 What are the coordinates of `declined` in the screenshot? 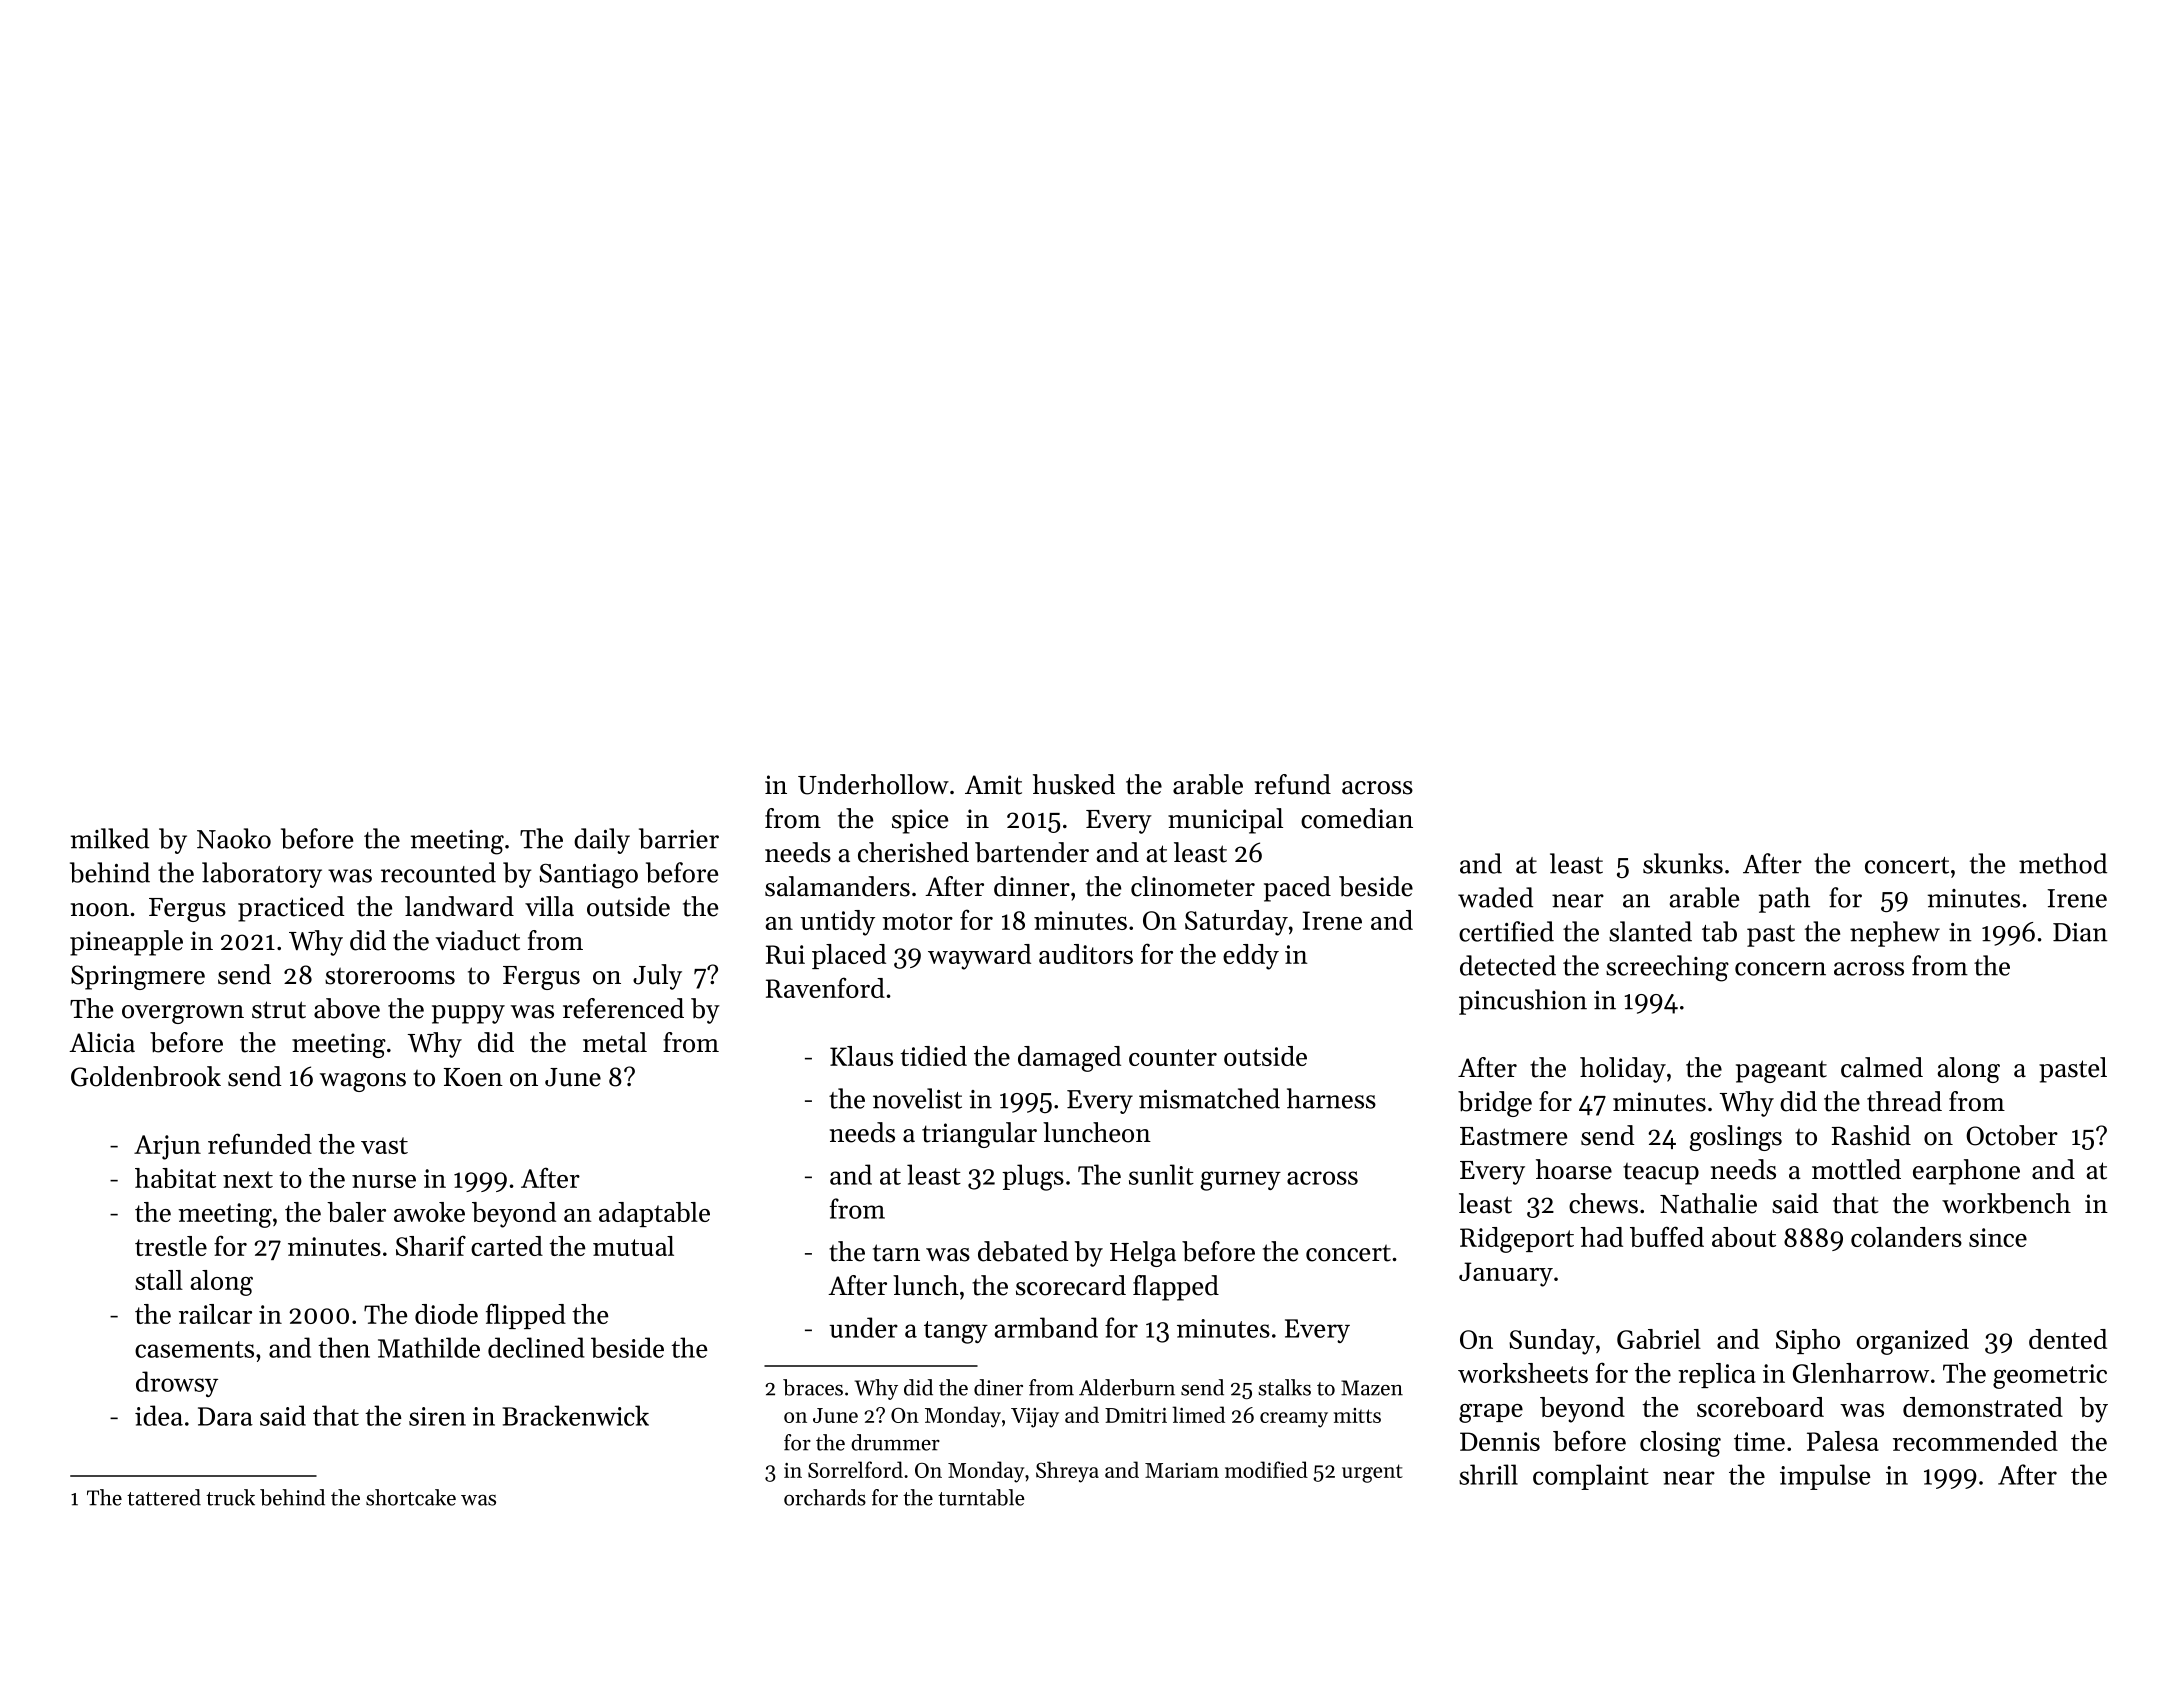 It's located at (536, 1347).
